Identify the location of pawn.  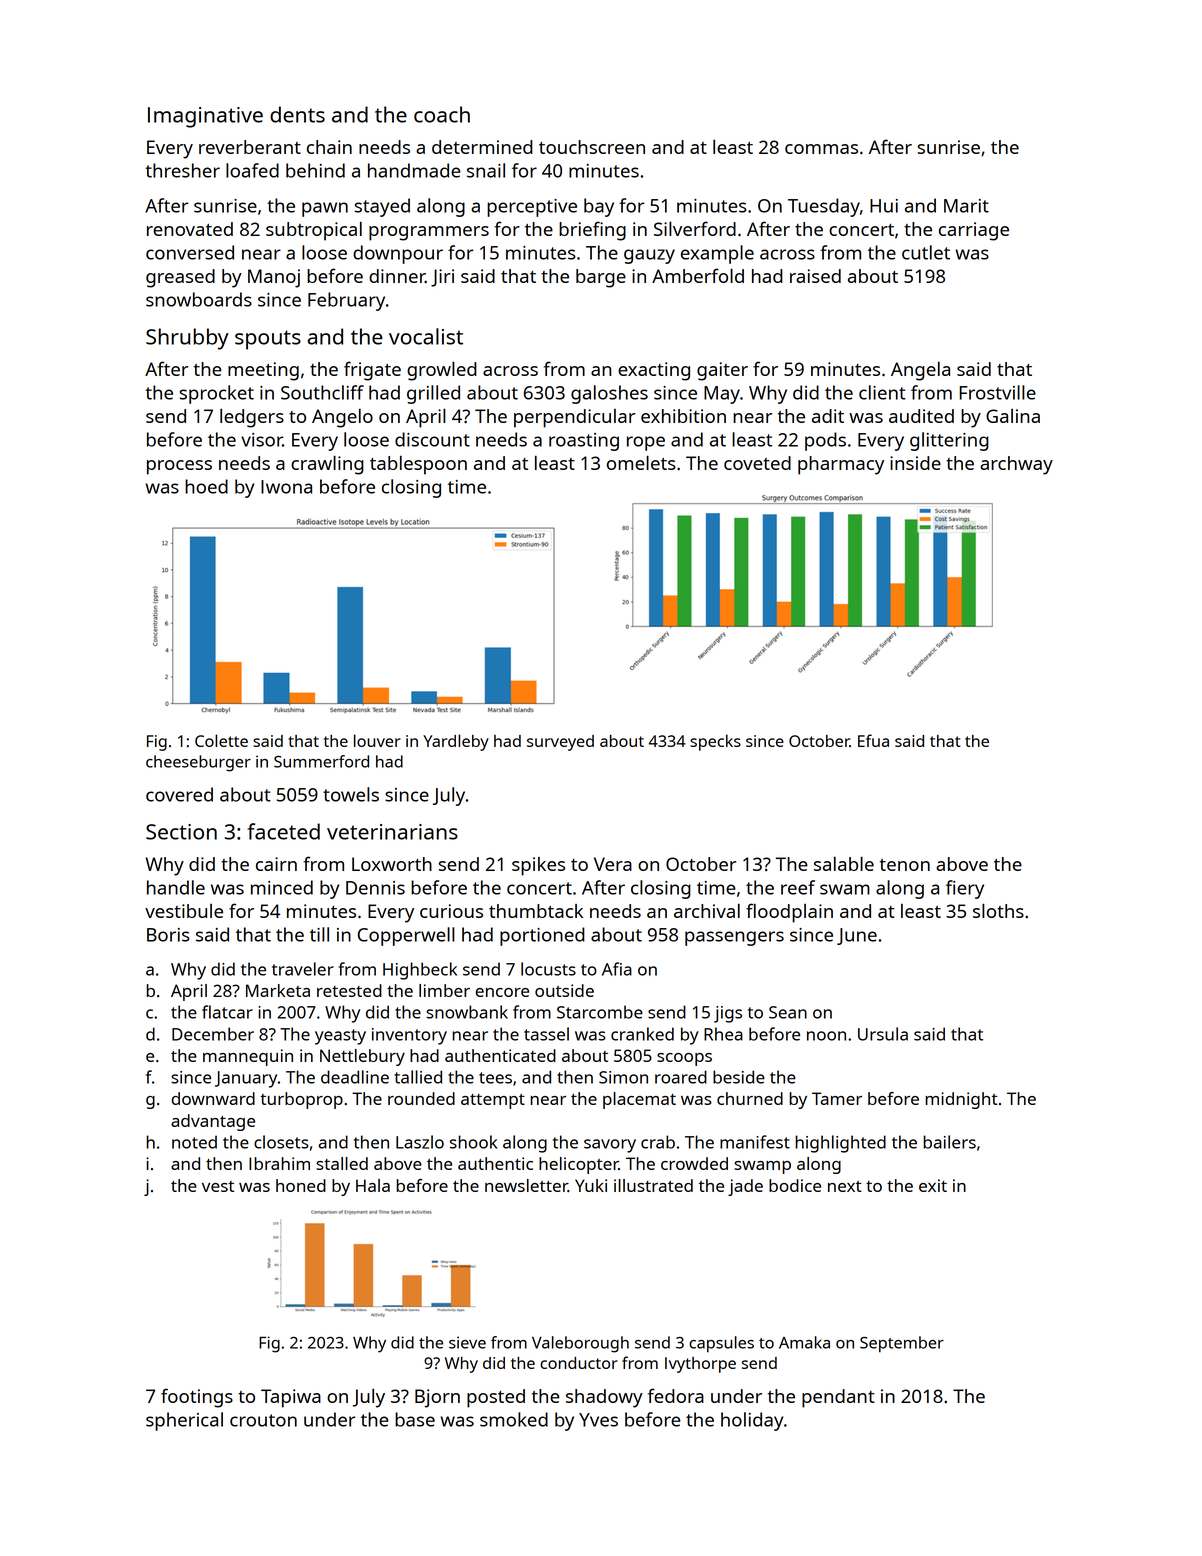
(325, 209).
